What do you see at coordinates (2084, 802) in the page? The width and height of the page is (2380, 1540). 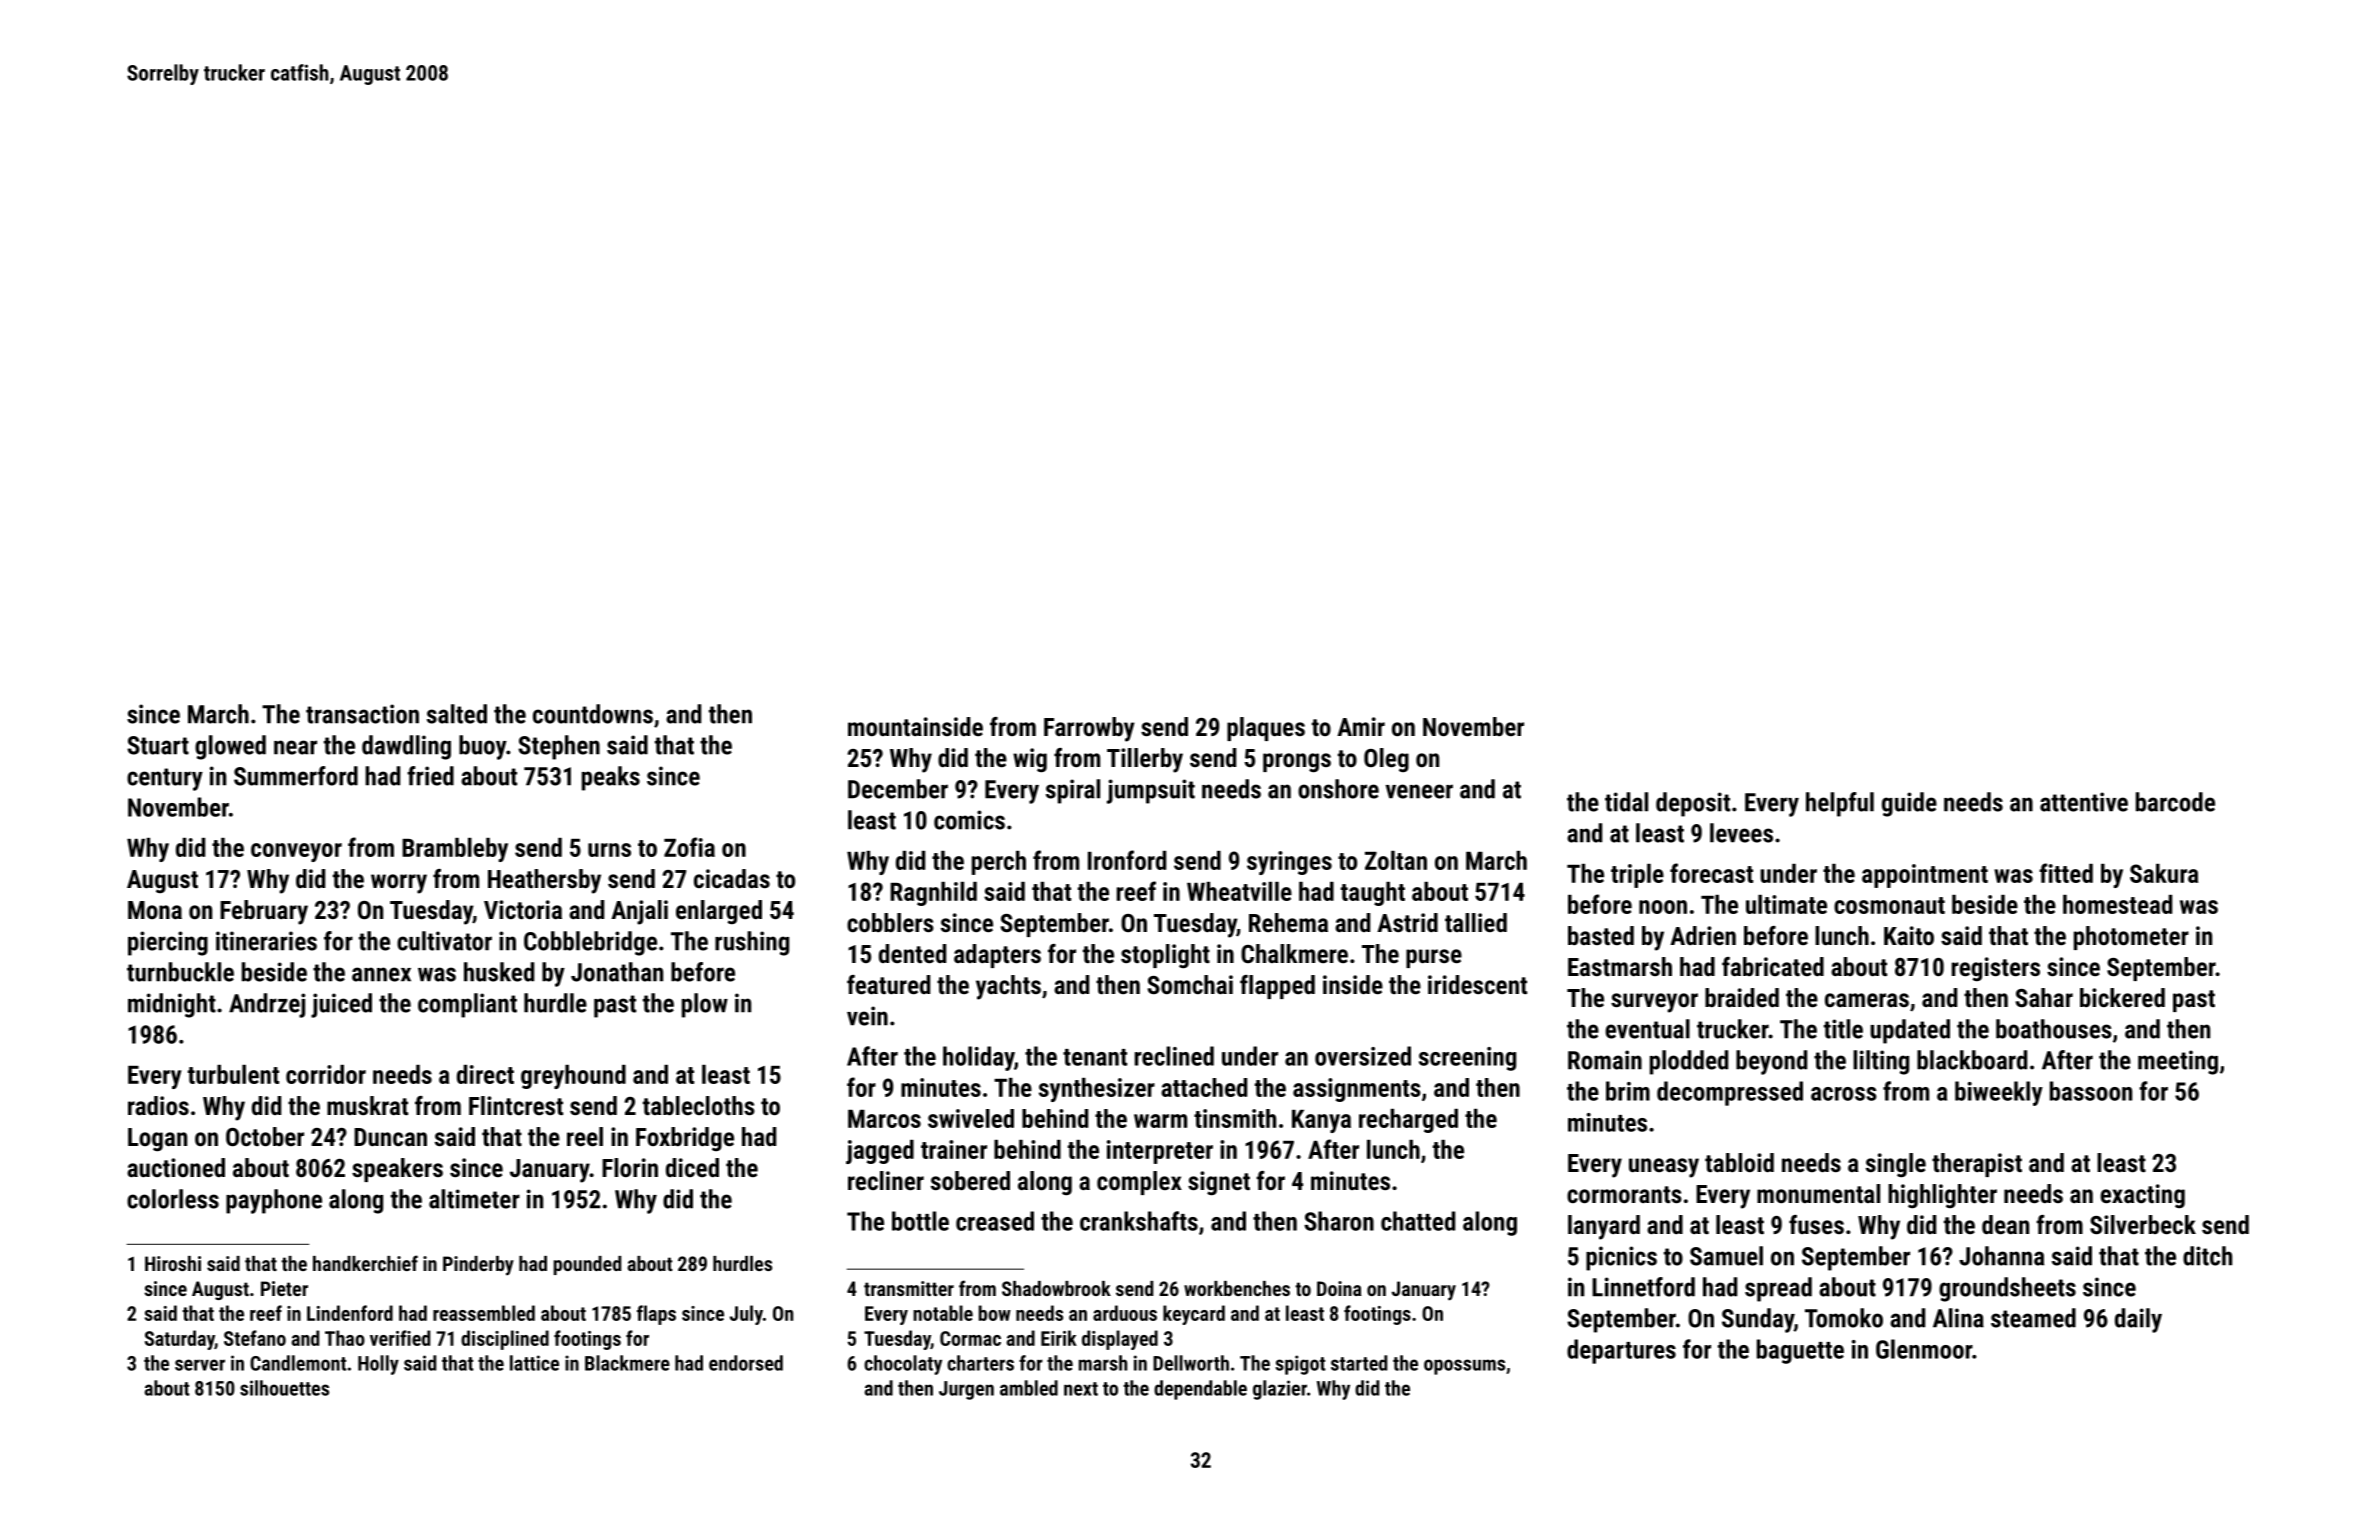 I see `attentive` at bounding box center [2084, 802].
